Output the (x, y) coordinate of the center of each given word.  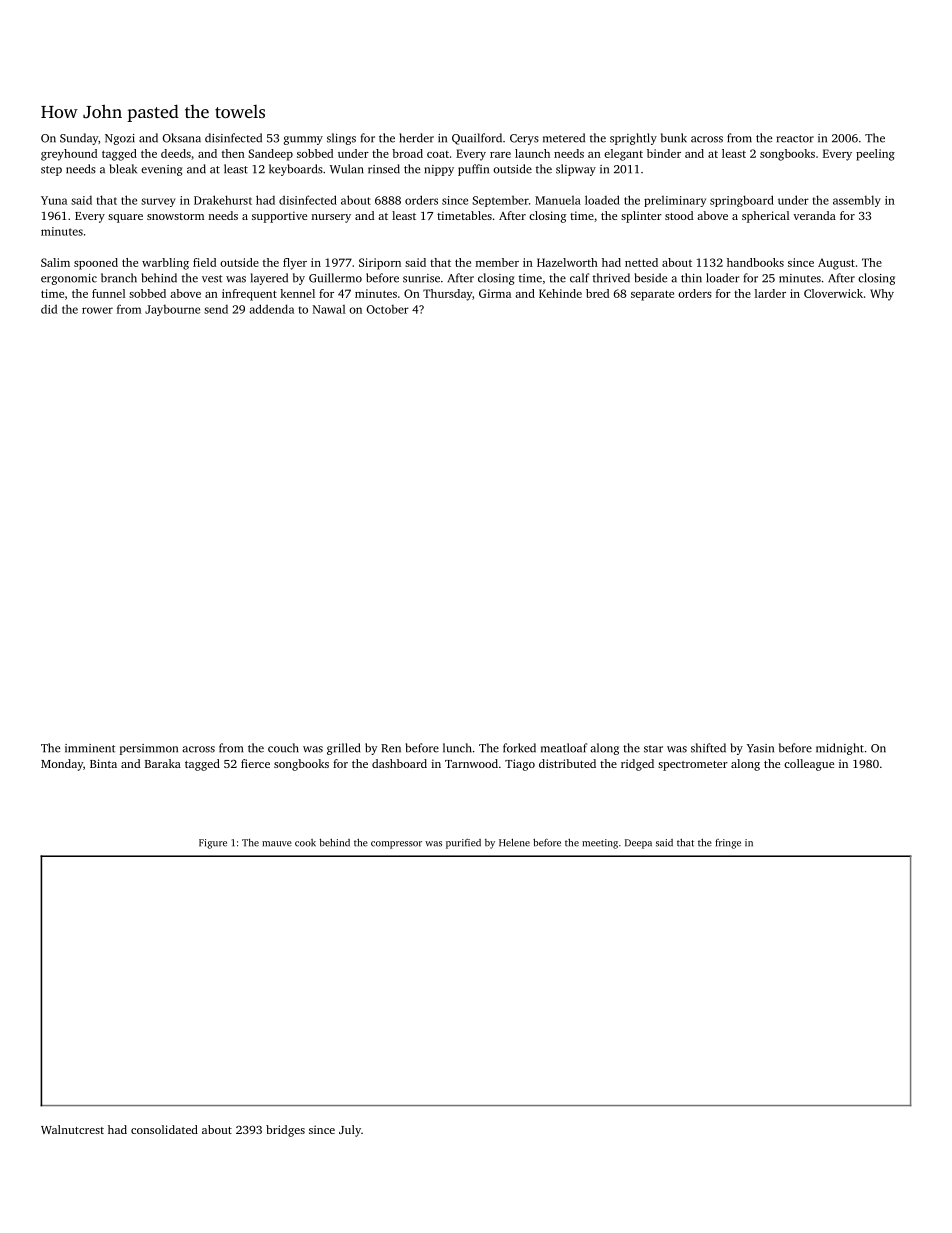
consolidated (164, 1129)
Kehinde (560, 293)
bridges (285, 1131)
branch (119, 278)
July (350, 1131)
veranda (814, 215)
